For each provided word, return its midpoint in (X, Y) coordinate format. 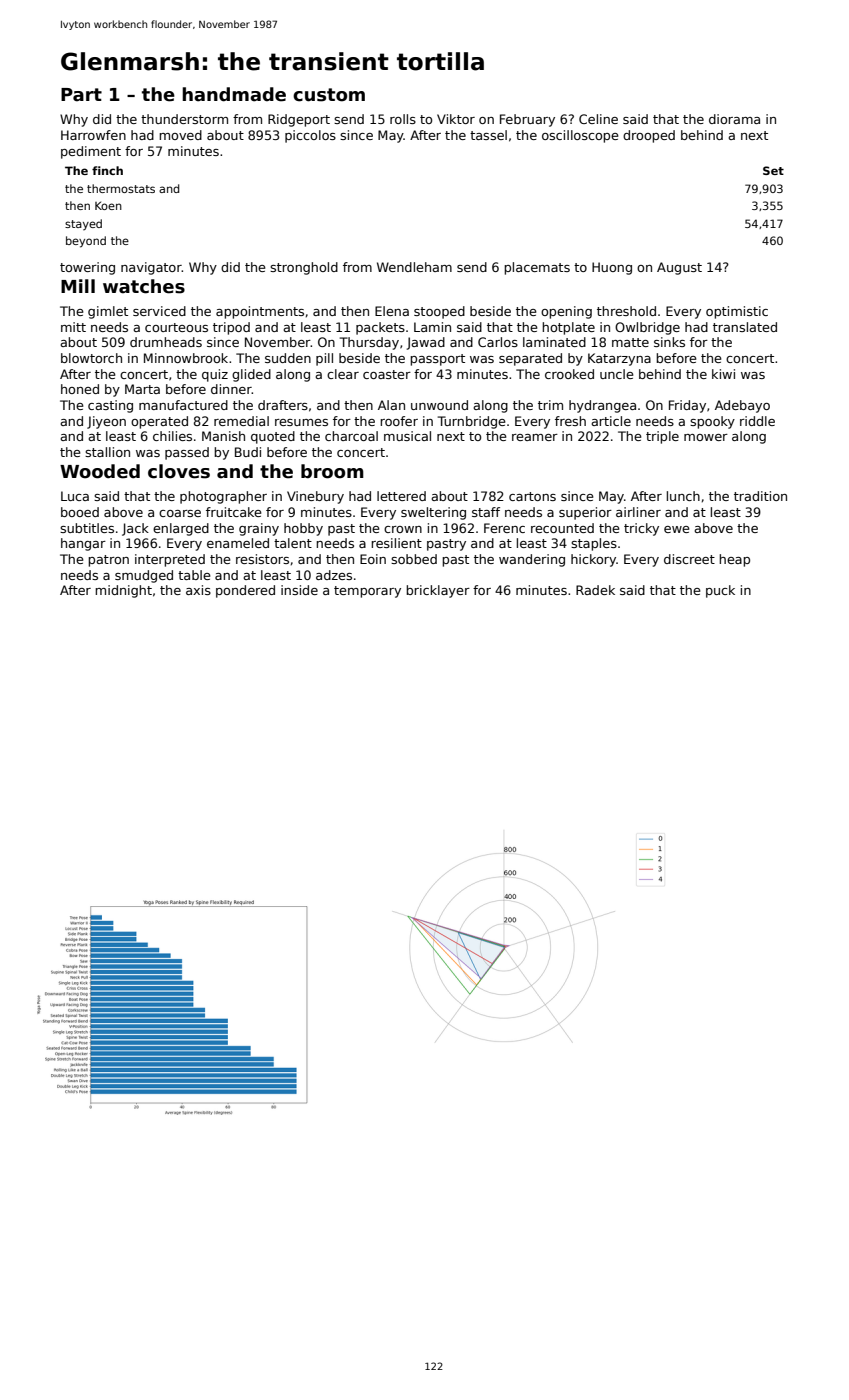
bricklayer (438, 591)
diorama (734, 119)
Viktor (456, 119)
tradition (760, 496)
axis (198, 590)
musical (407, 436)
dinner (231, 389)
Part (81, 95)
